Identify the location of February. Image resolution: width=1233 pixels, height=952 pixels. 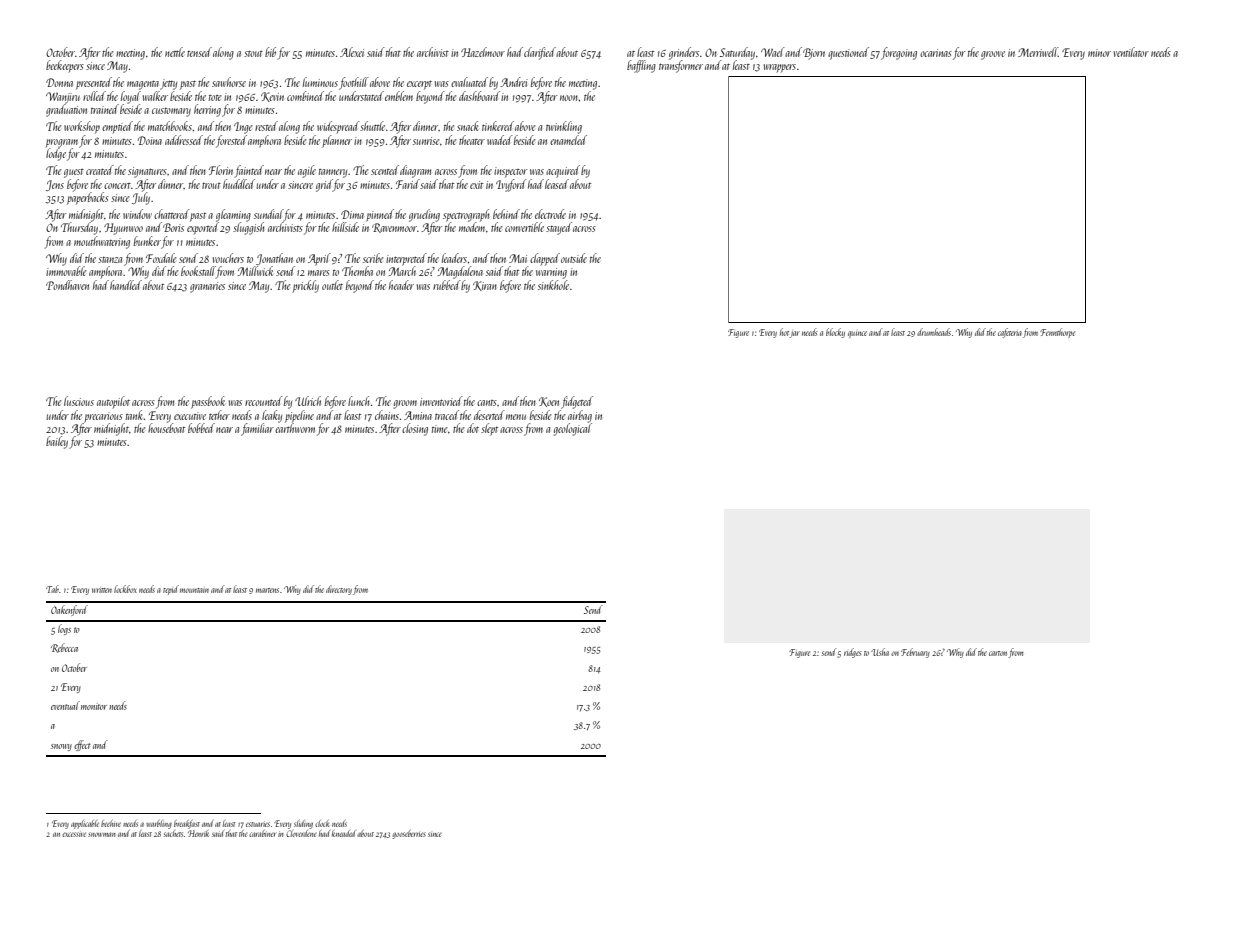
(915, 653).
